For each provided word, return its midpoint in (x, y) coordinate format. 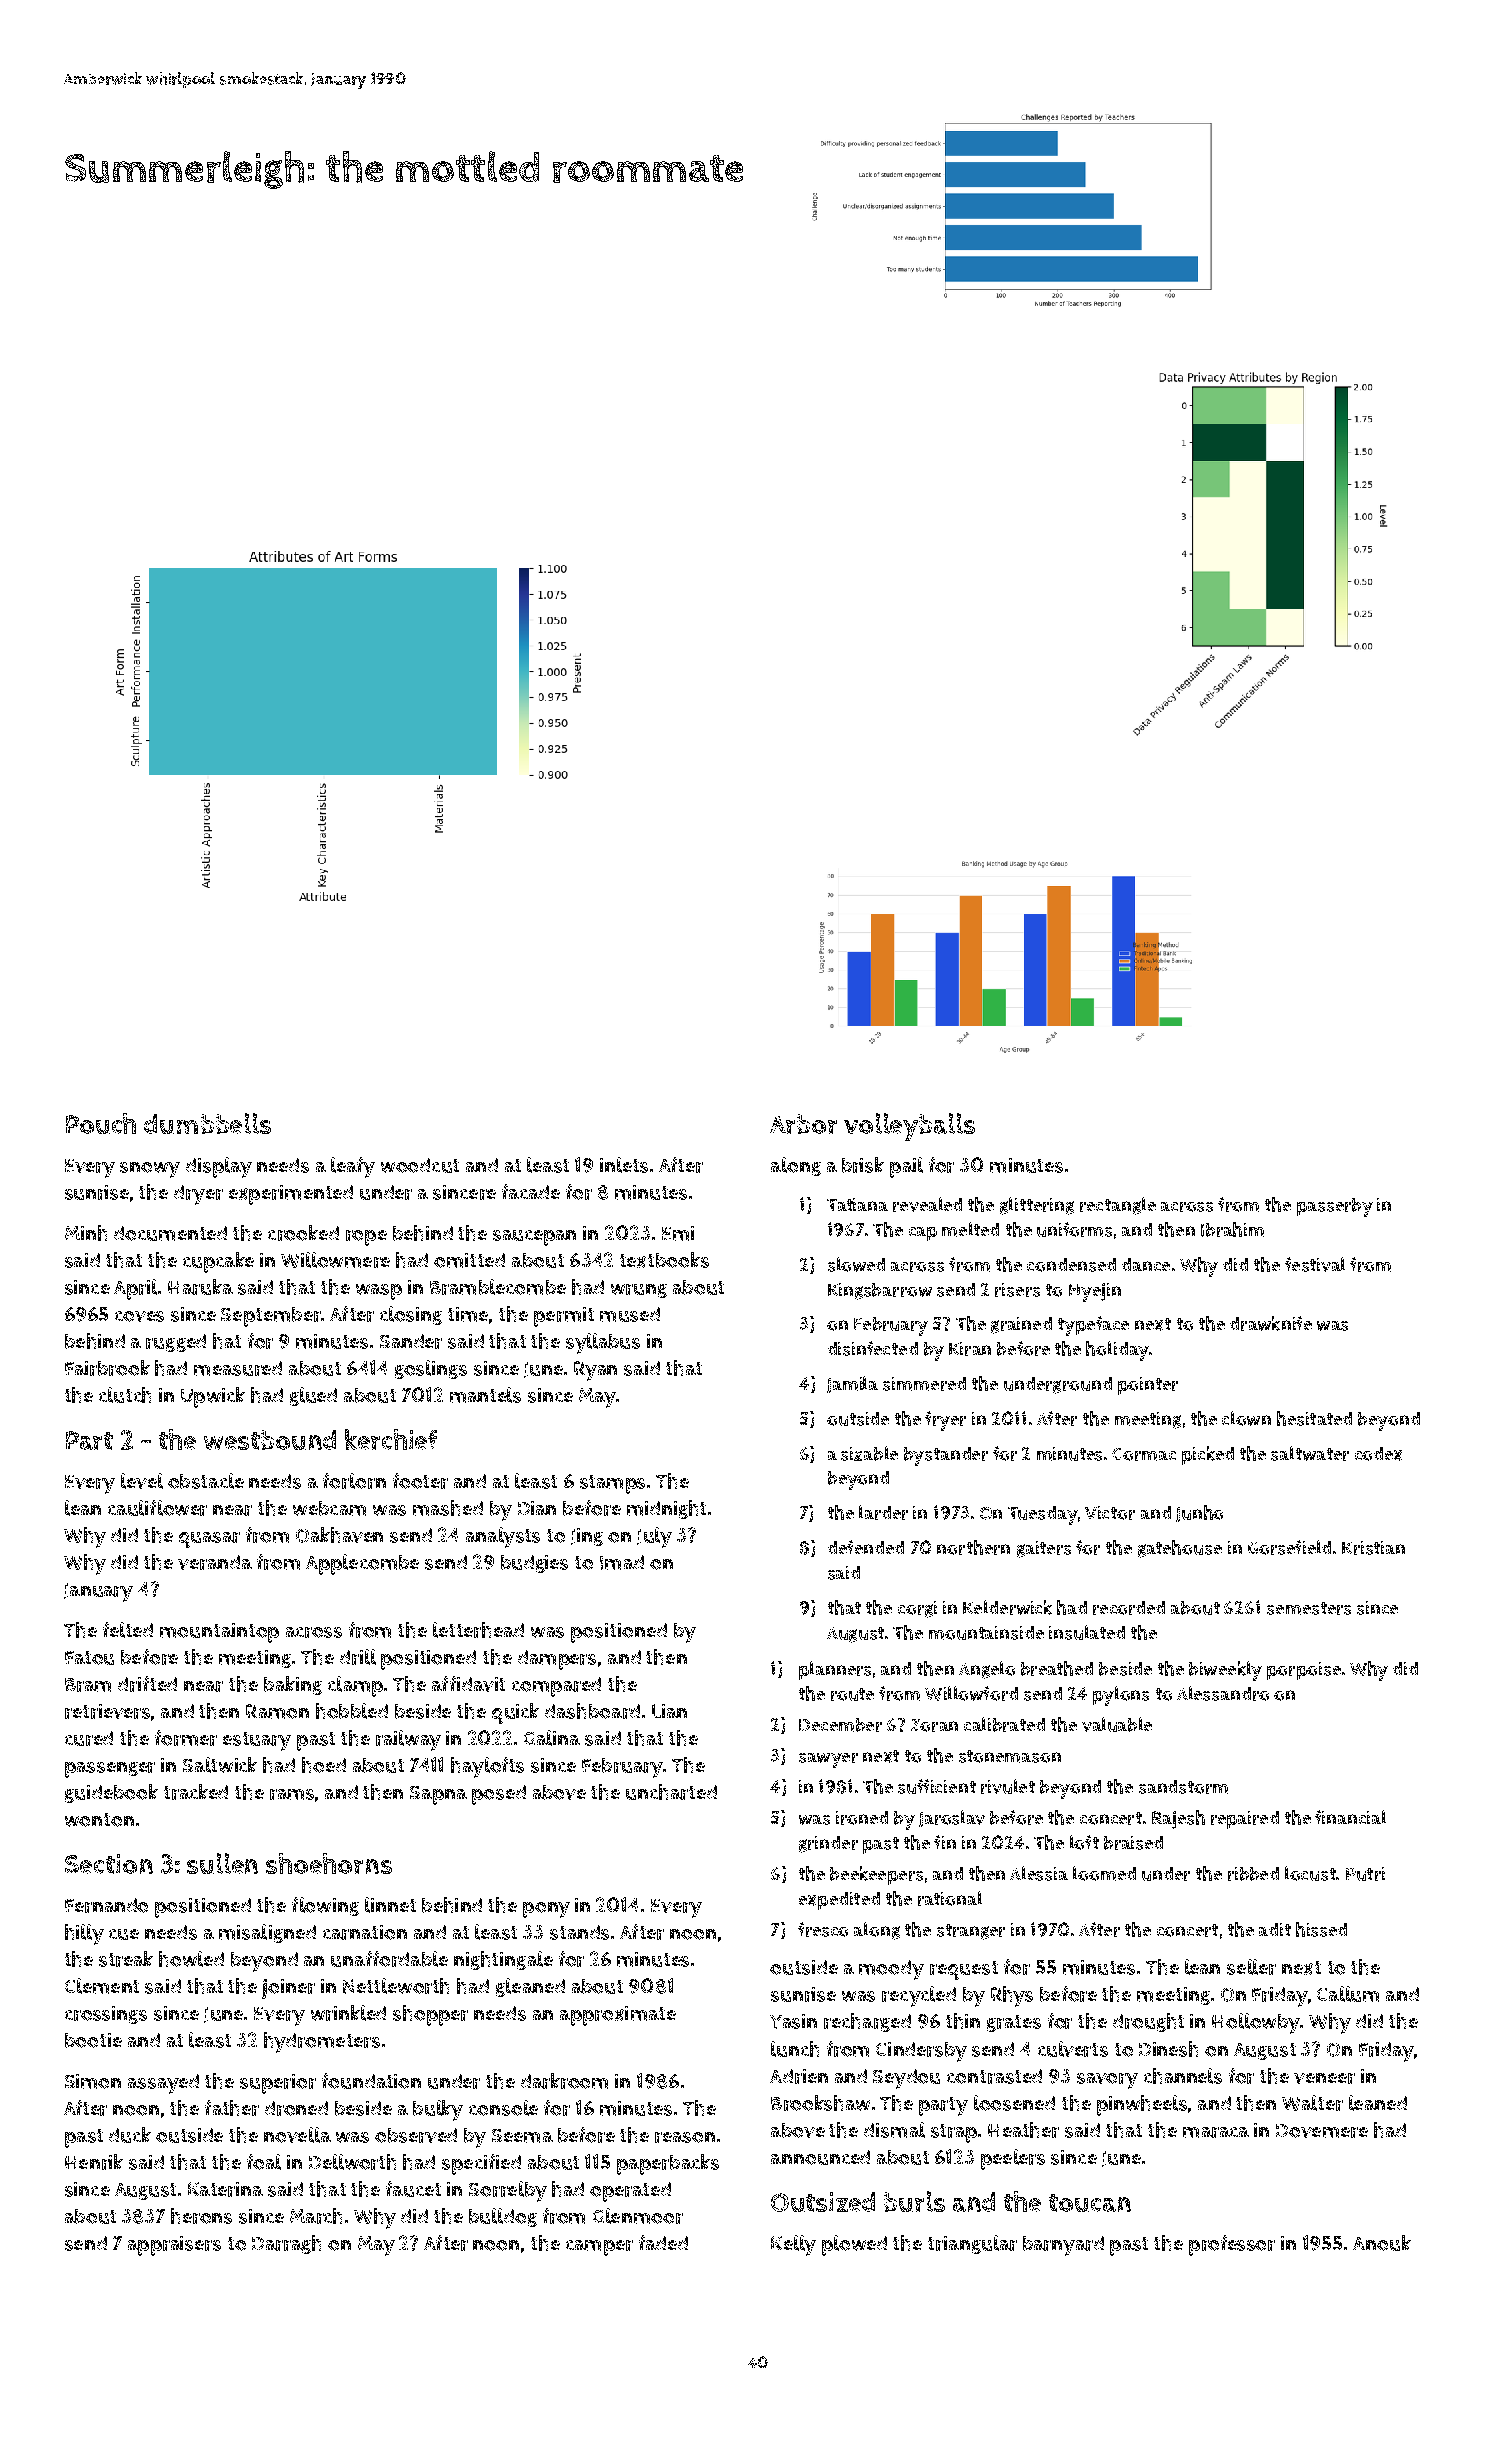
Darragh (286, 2244)
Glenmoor (638, 2216)
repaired (1245, 1820)
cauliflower (157, 1508)
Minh (86, 1233)
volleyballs (909, 1127)
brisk (863, 1165)
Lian (669, 1711)
